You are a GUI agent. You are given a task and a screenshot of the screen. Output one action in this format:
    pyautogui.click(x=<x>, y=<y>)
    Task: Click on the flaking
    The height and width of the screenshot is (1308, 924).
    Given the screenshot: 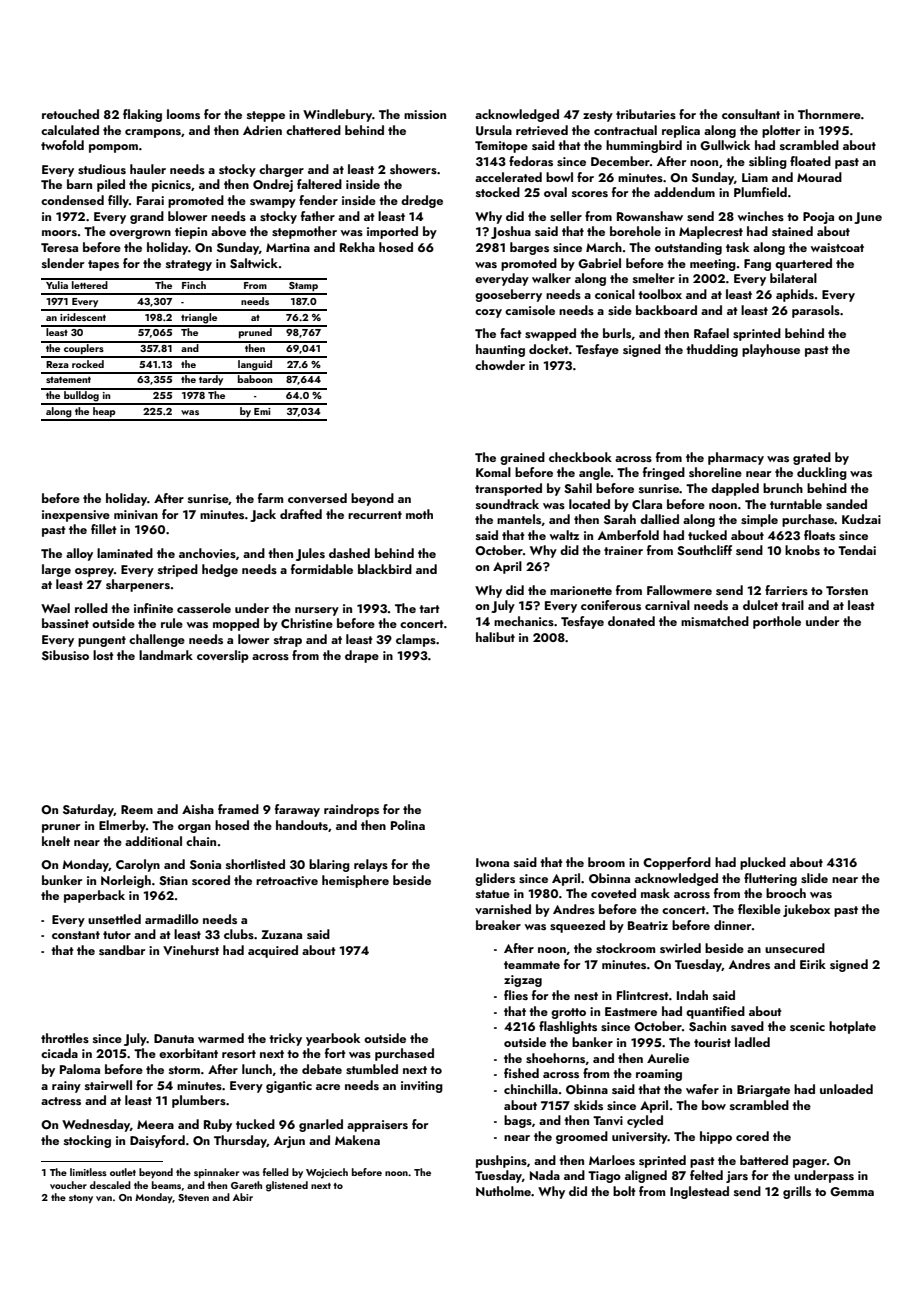 What is the action you would take?
    pyautogui.click(x=142, y=115)
